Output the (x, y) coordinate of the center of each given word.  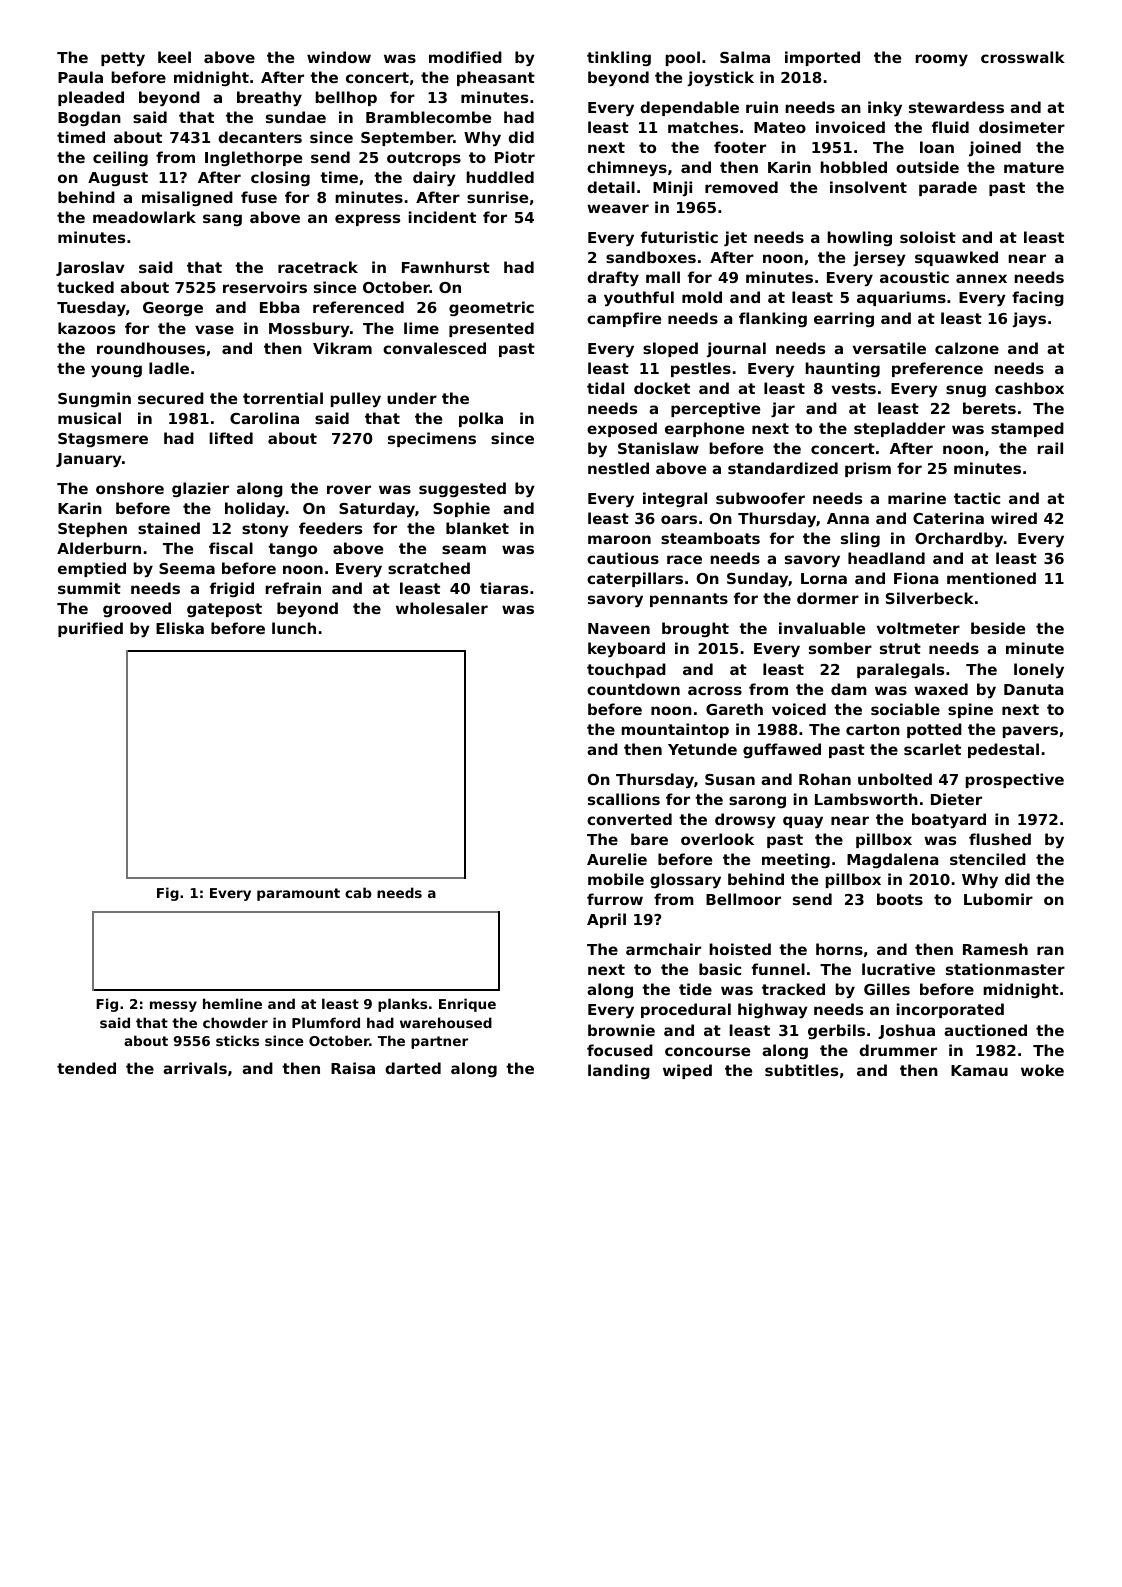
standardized (783, 468)
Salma (745, 57)
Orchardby (959, 539)
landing (619, 1071)
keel (174, 57)
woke (1042, 1070)
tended (86, 1068)
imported (822, 58)
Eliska (180, 628)
